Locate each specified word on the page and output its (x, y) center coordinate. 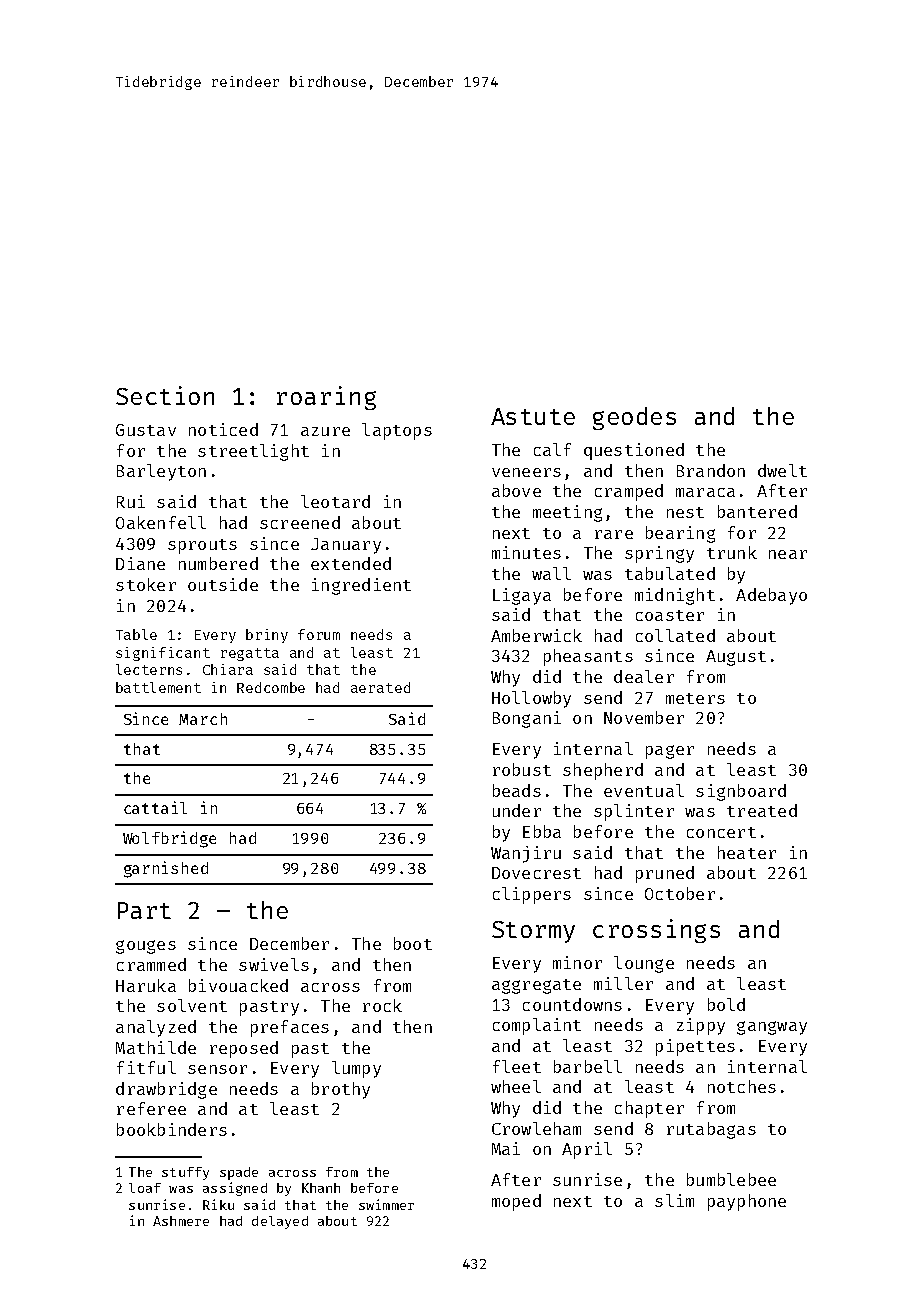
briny (267, 636)
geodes (634, 418)
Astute (533, 416)
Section (165, 395)
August (736, 658)
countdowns (572, 1004)
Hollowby (531, 699)
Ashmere (181, 1221)
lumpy (356, 1069)
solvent (192, 1005)
